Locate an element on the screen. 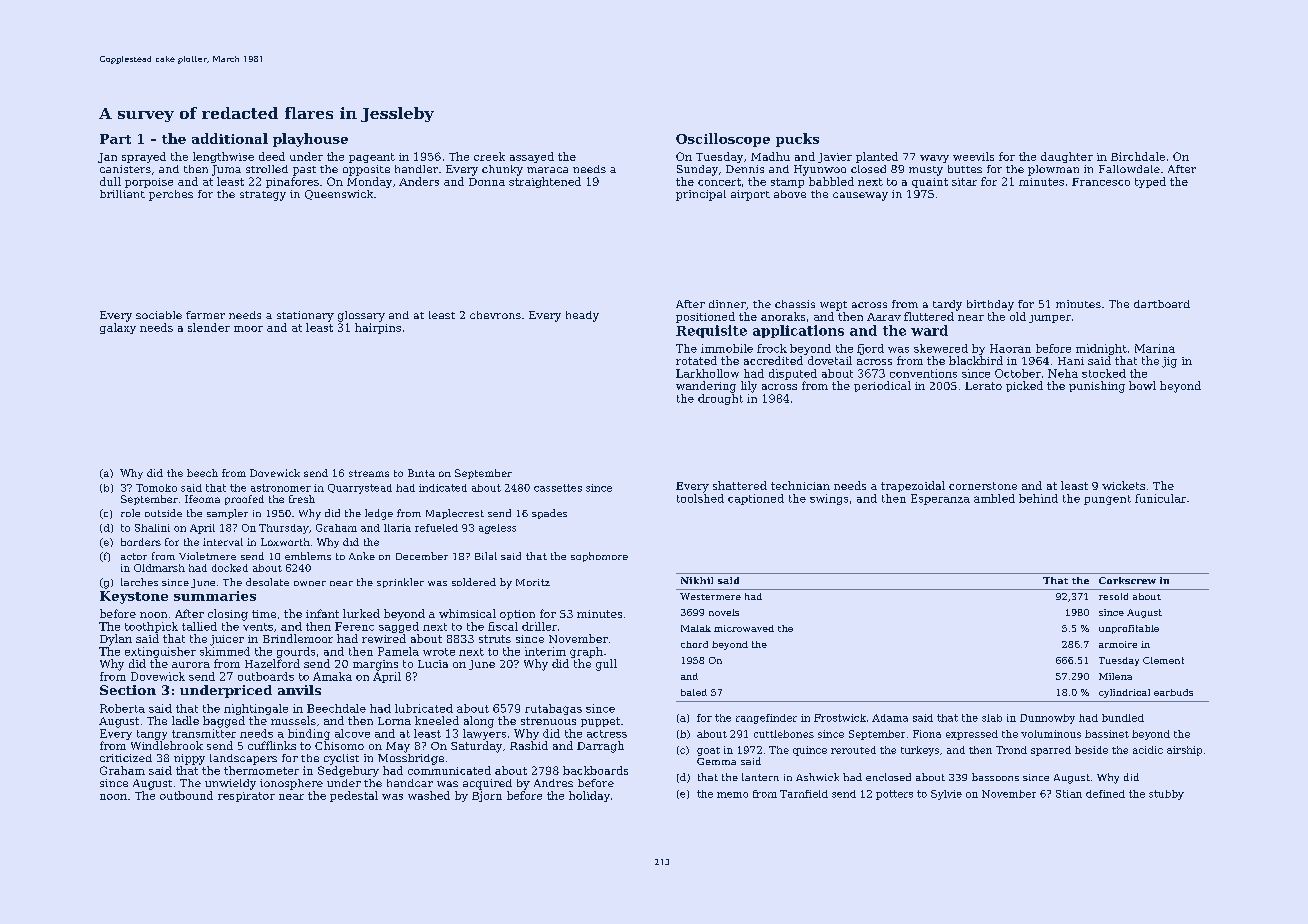 This screenshot has width=1308, height=924. Birchdale is located at coordinates (1138, 156).
